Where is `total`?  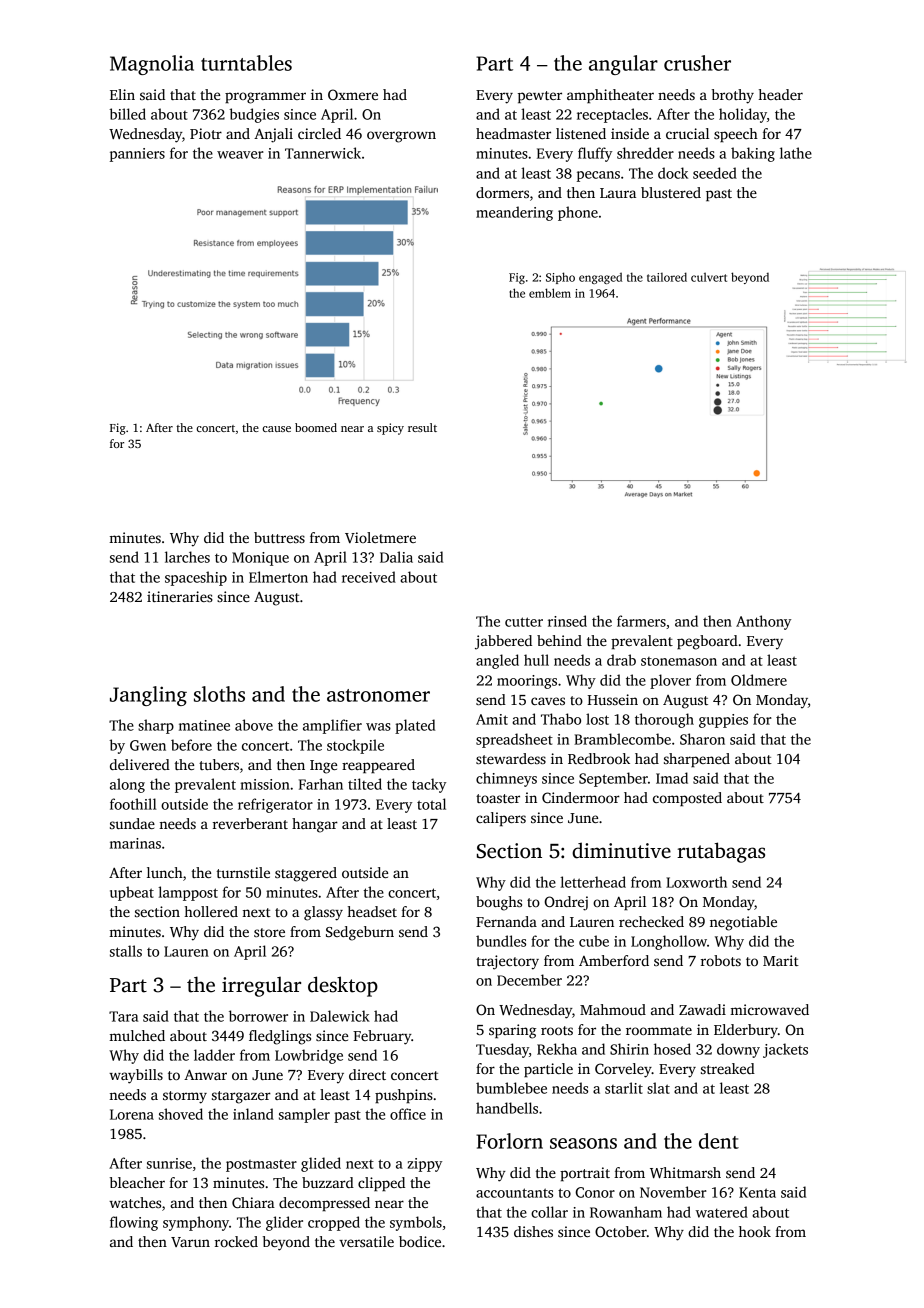
total is located at coordinates (431, 804).
